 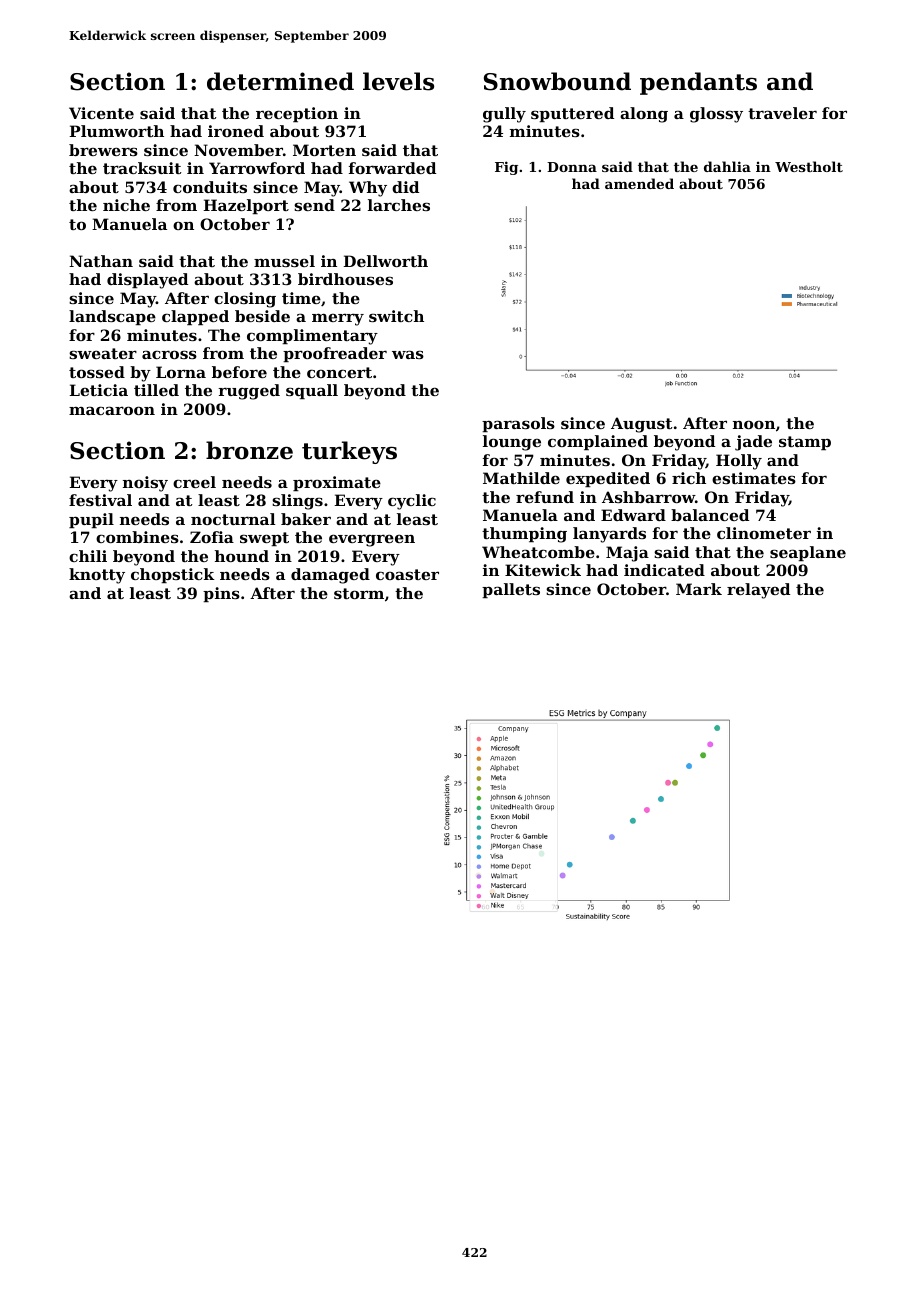 What do you see at coordinates (405, 187) in the page?
I see `did` at bounding box center [405, 187].
